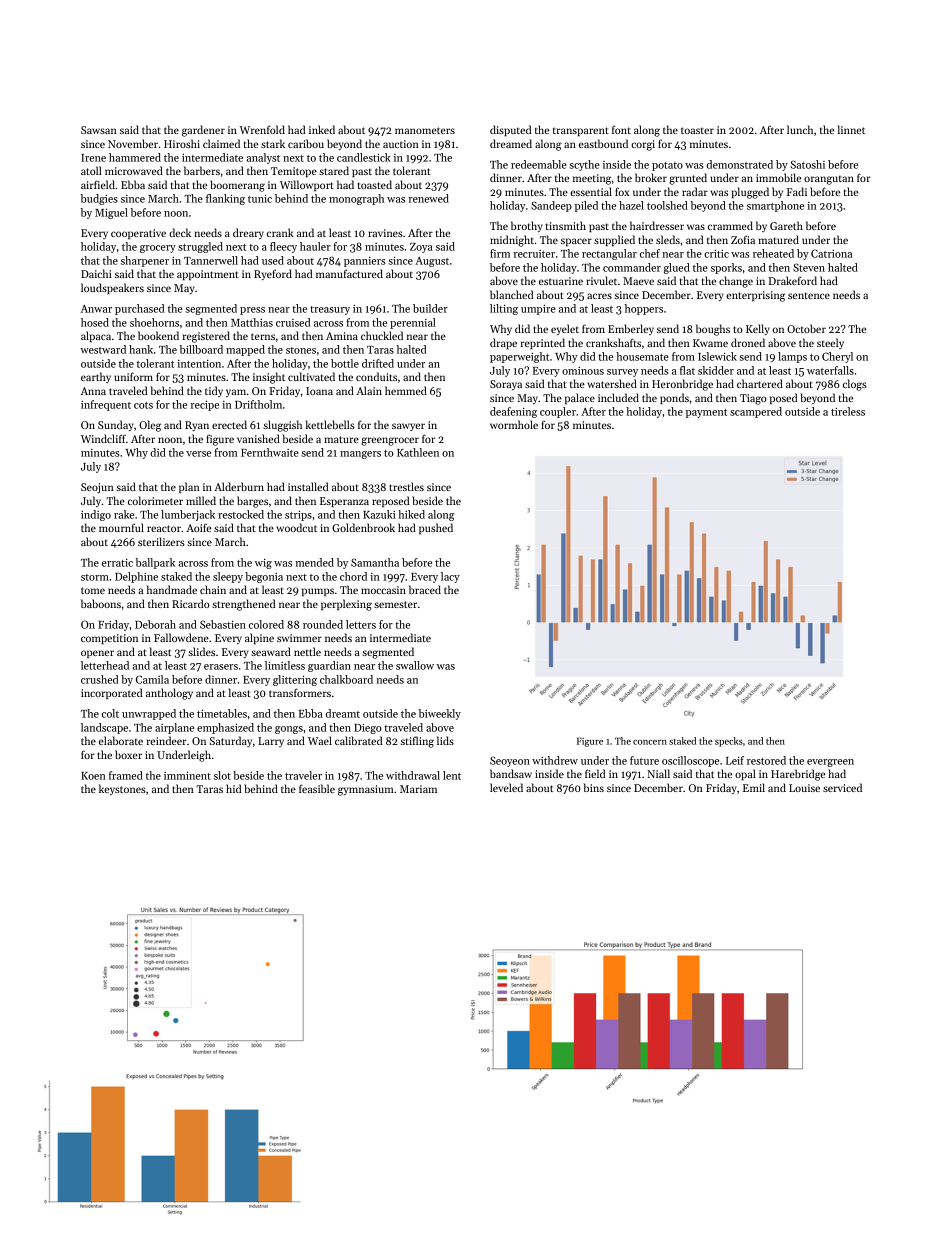 The image size is (952, 1233). Describe the element at coordinates (510, 761) in the screenshot. I see `Seoyeon` at that location.
